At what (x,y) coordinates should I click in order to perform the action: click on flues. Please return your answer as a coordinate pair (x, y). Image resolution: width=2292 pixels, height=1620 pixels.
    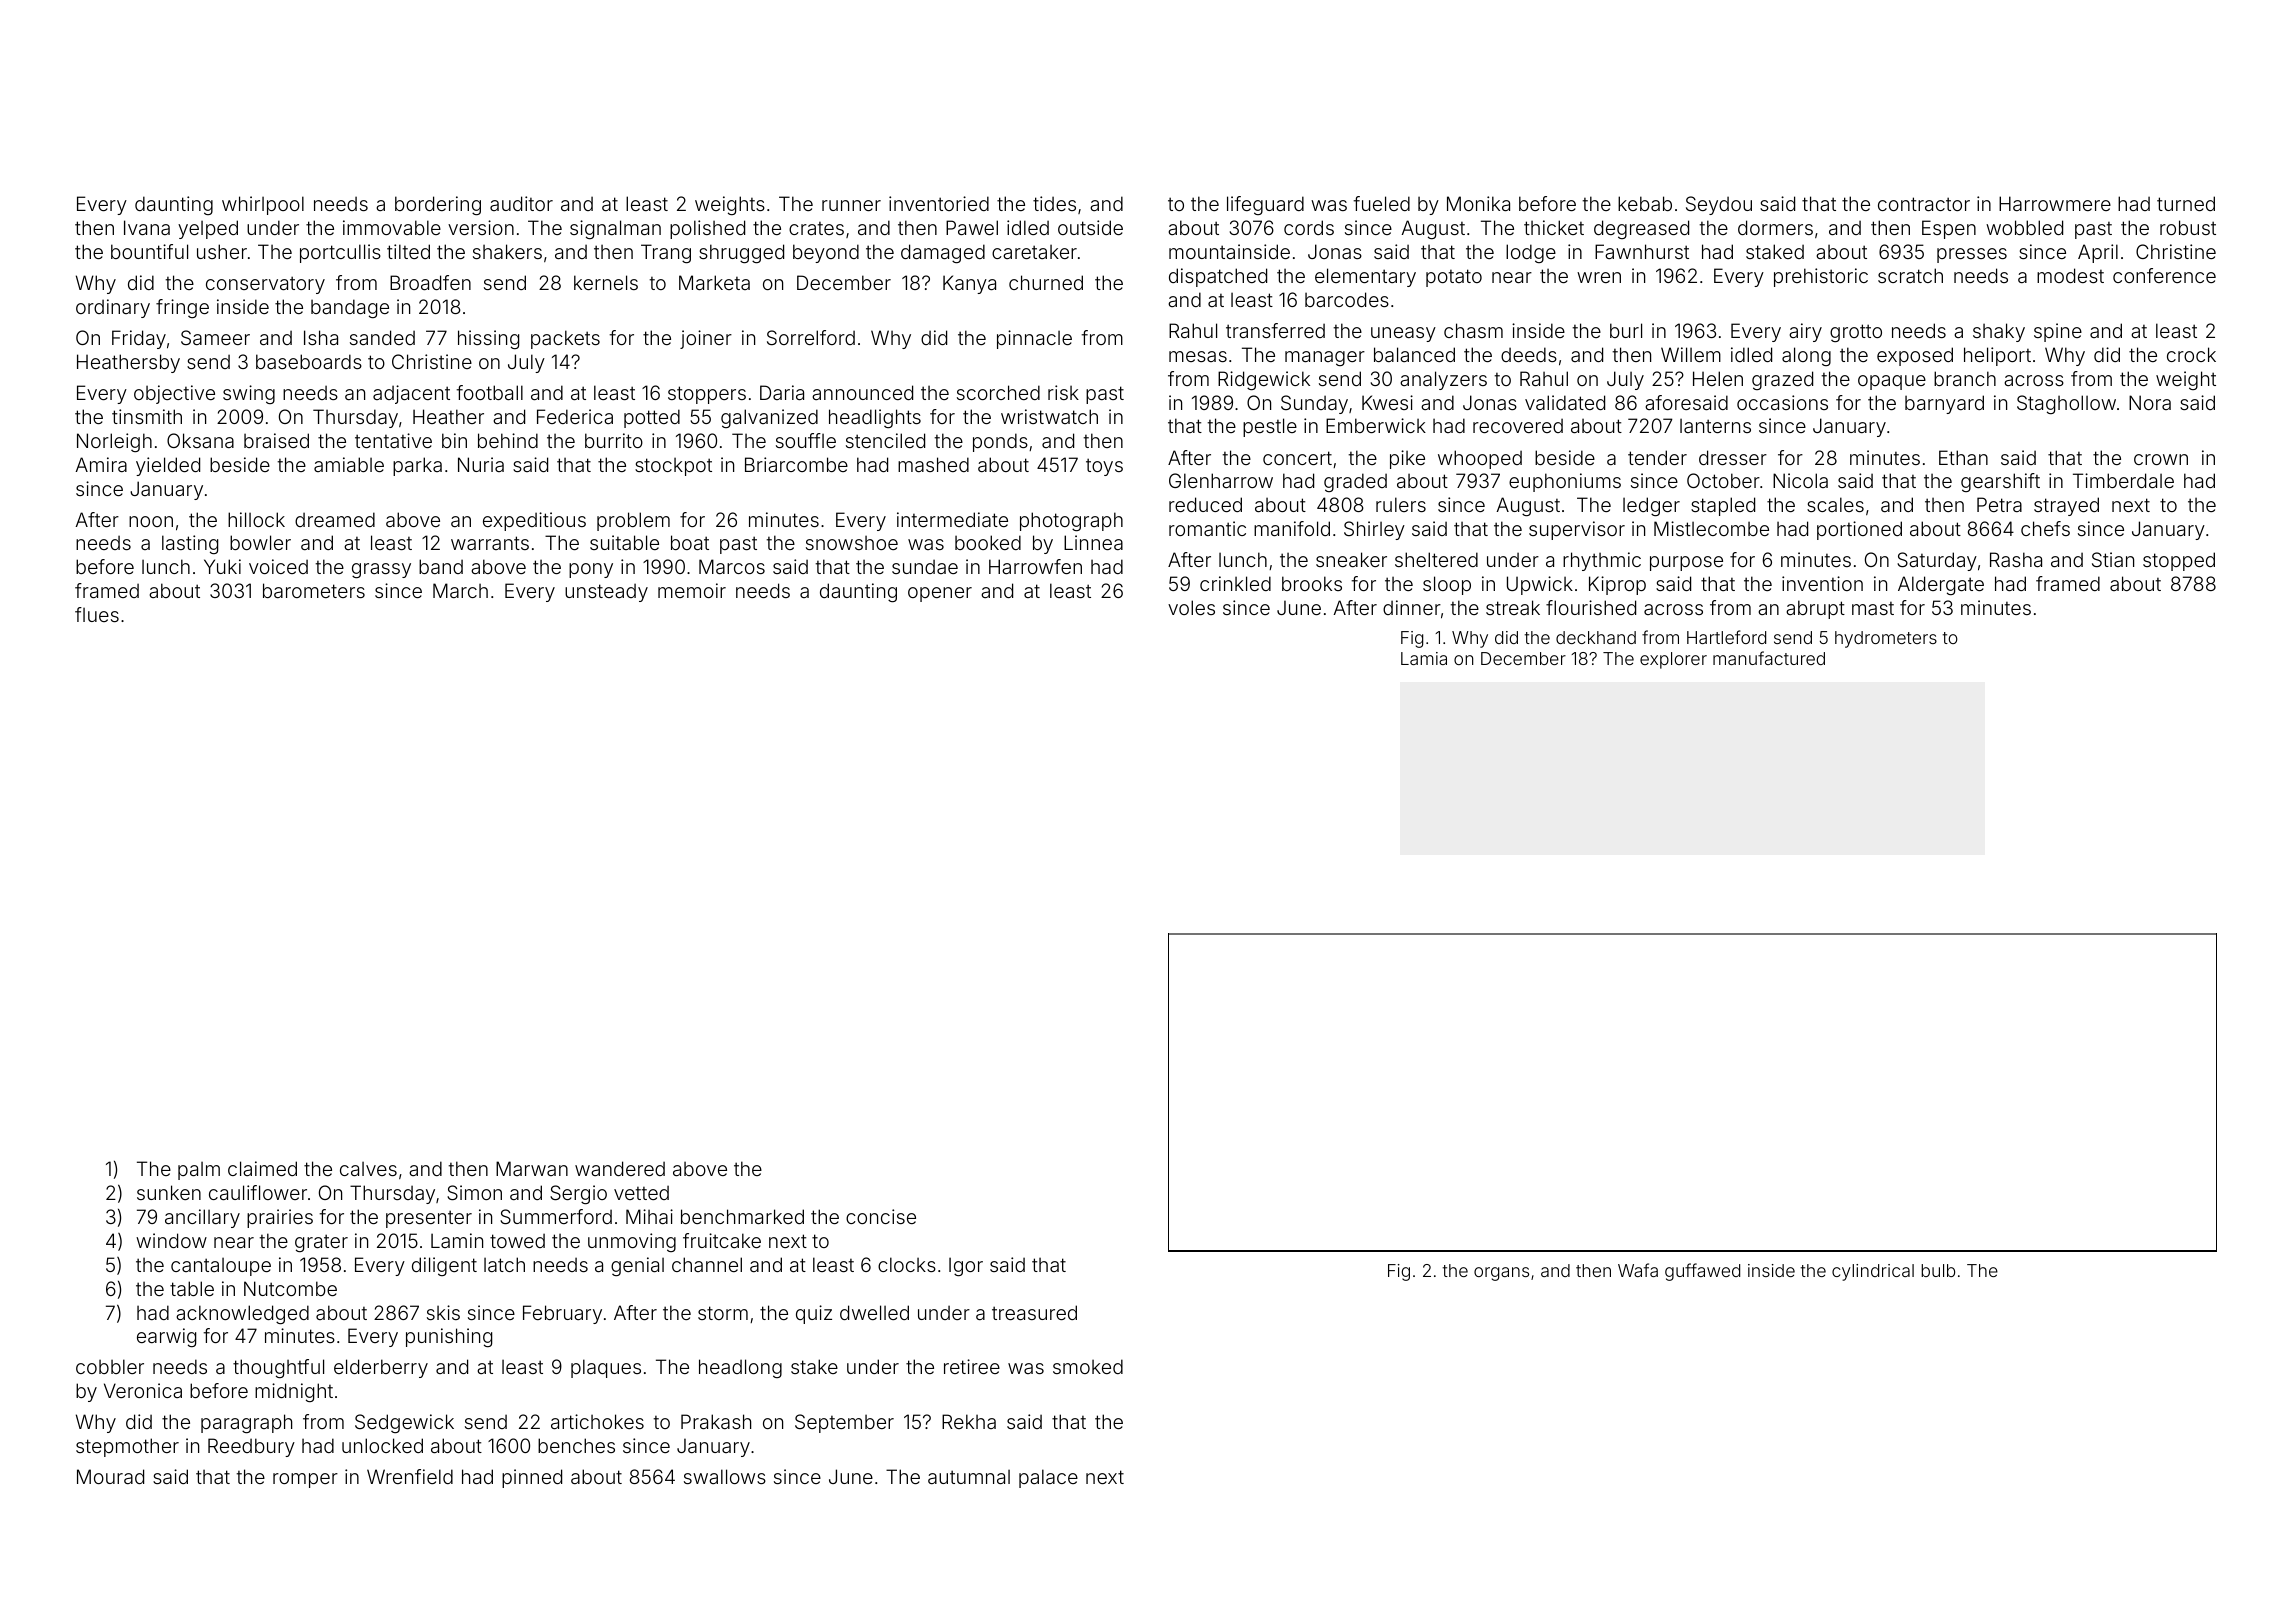
    Looking at the image, I should click on (97, 614).
